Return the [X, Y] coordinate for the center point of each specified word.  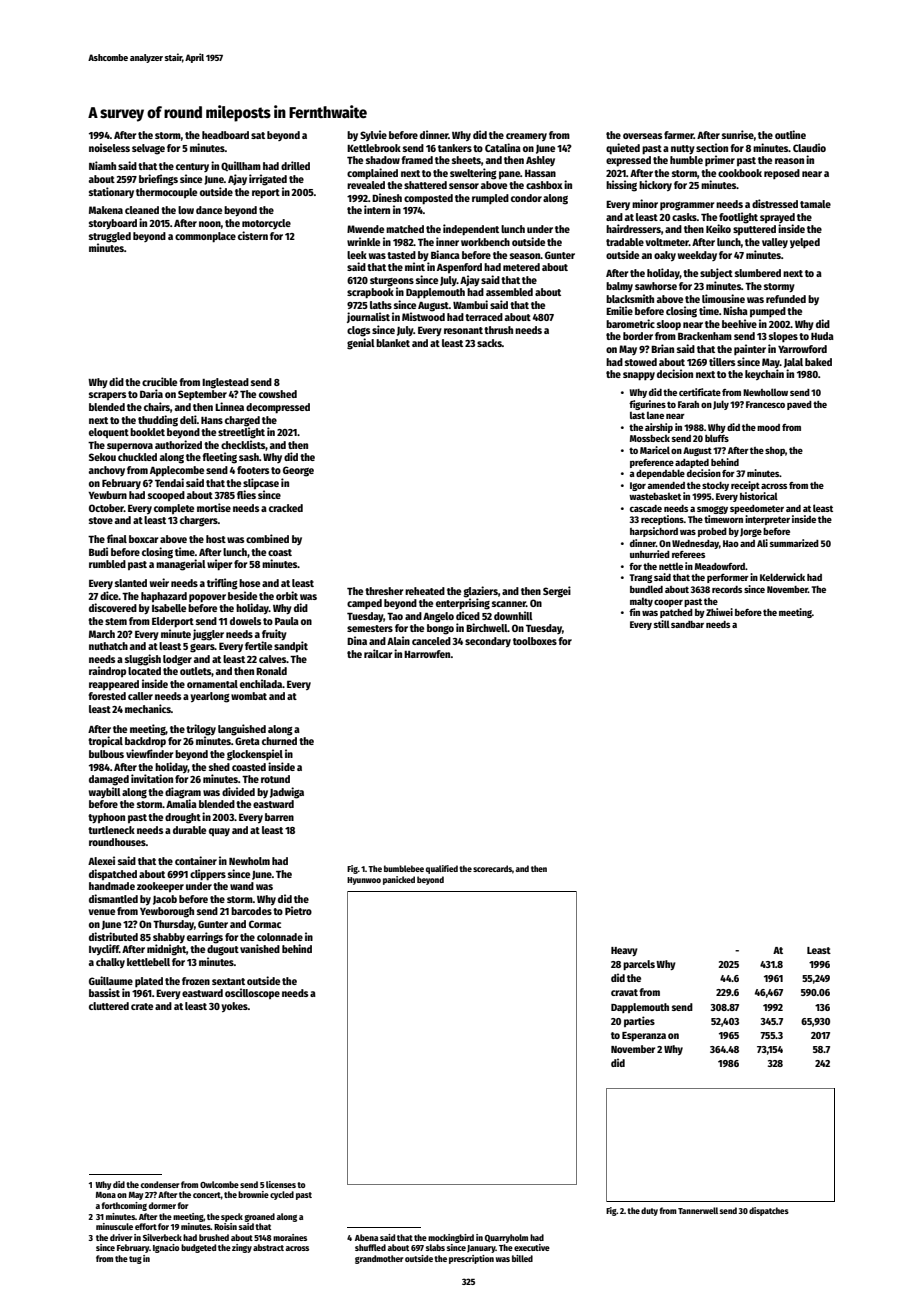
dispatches [769, 1211]
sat [258, 135]
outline [790, 134]
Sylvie [373, 135]
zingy [242, 1248]
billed [522, 1258]
